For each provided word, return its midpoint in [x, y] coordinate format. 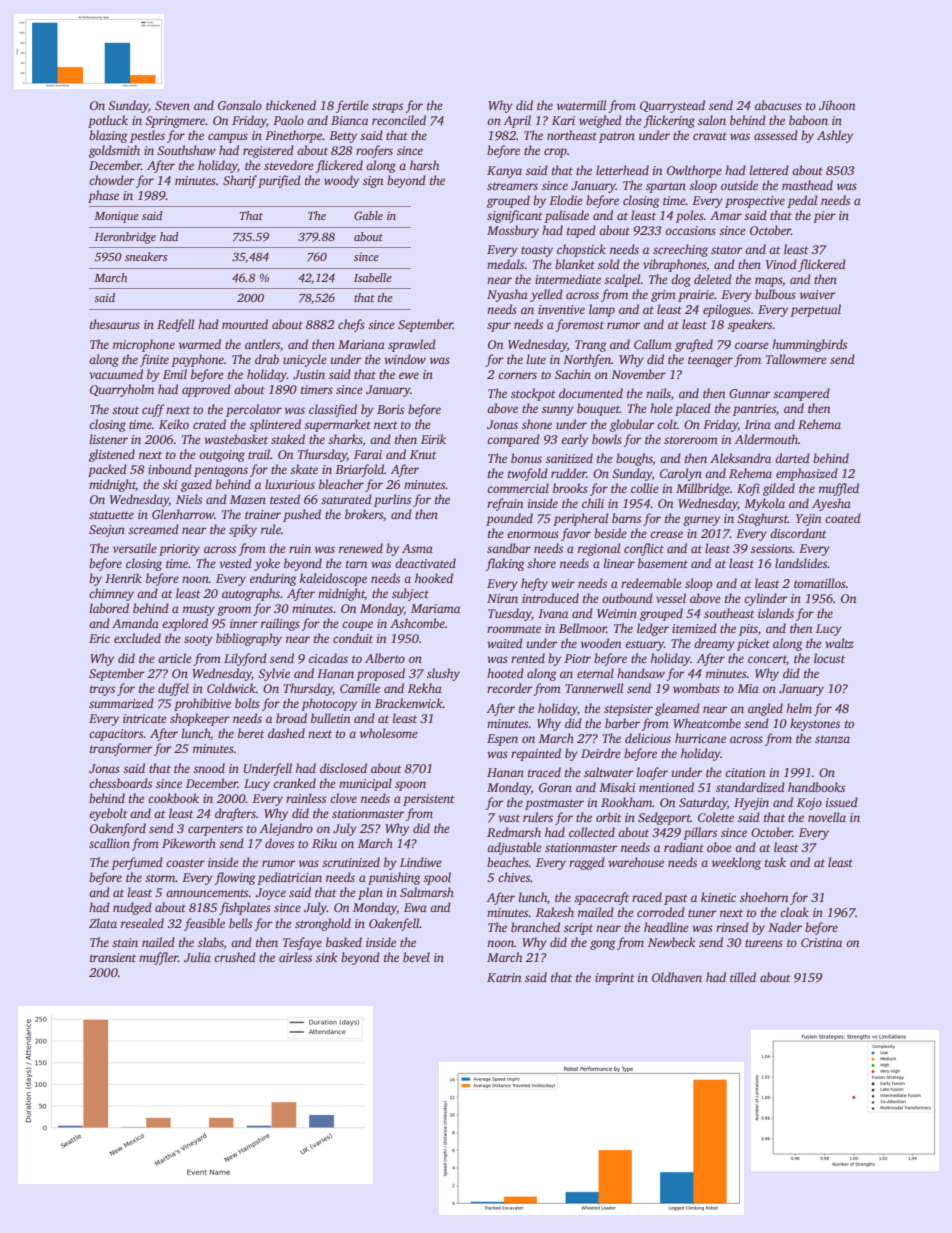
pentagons [221, 471]
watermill [581, 105]
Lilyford [245, 659]
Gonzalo [240, 105]
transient [113, 957]
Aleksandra [740, 458]
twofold [528, 474]
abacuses [778, 105]
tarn [356, 564]
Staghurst [762, 519]
